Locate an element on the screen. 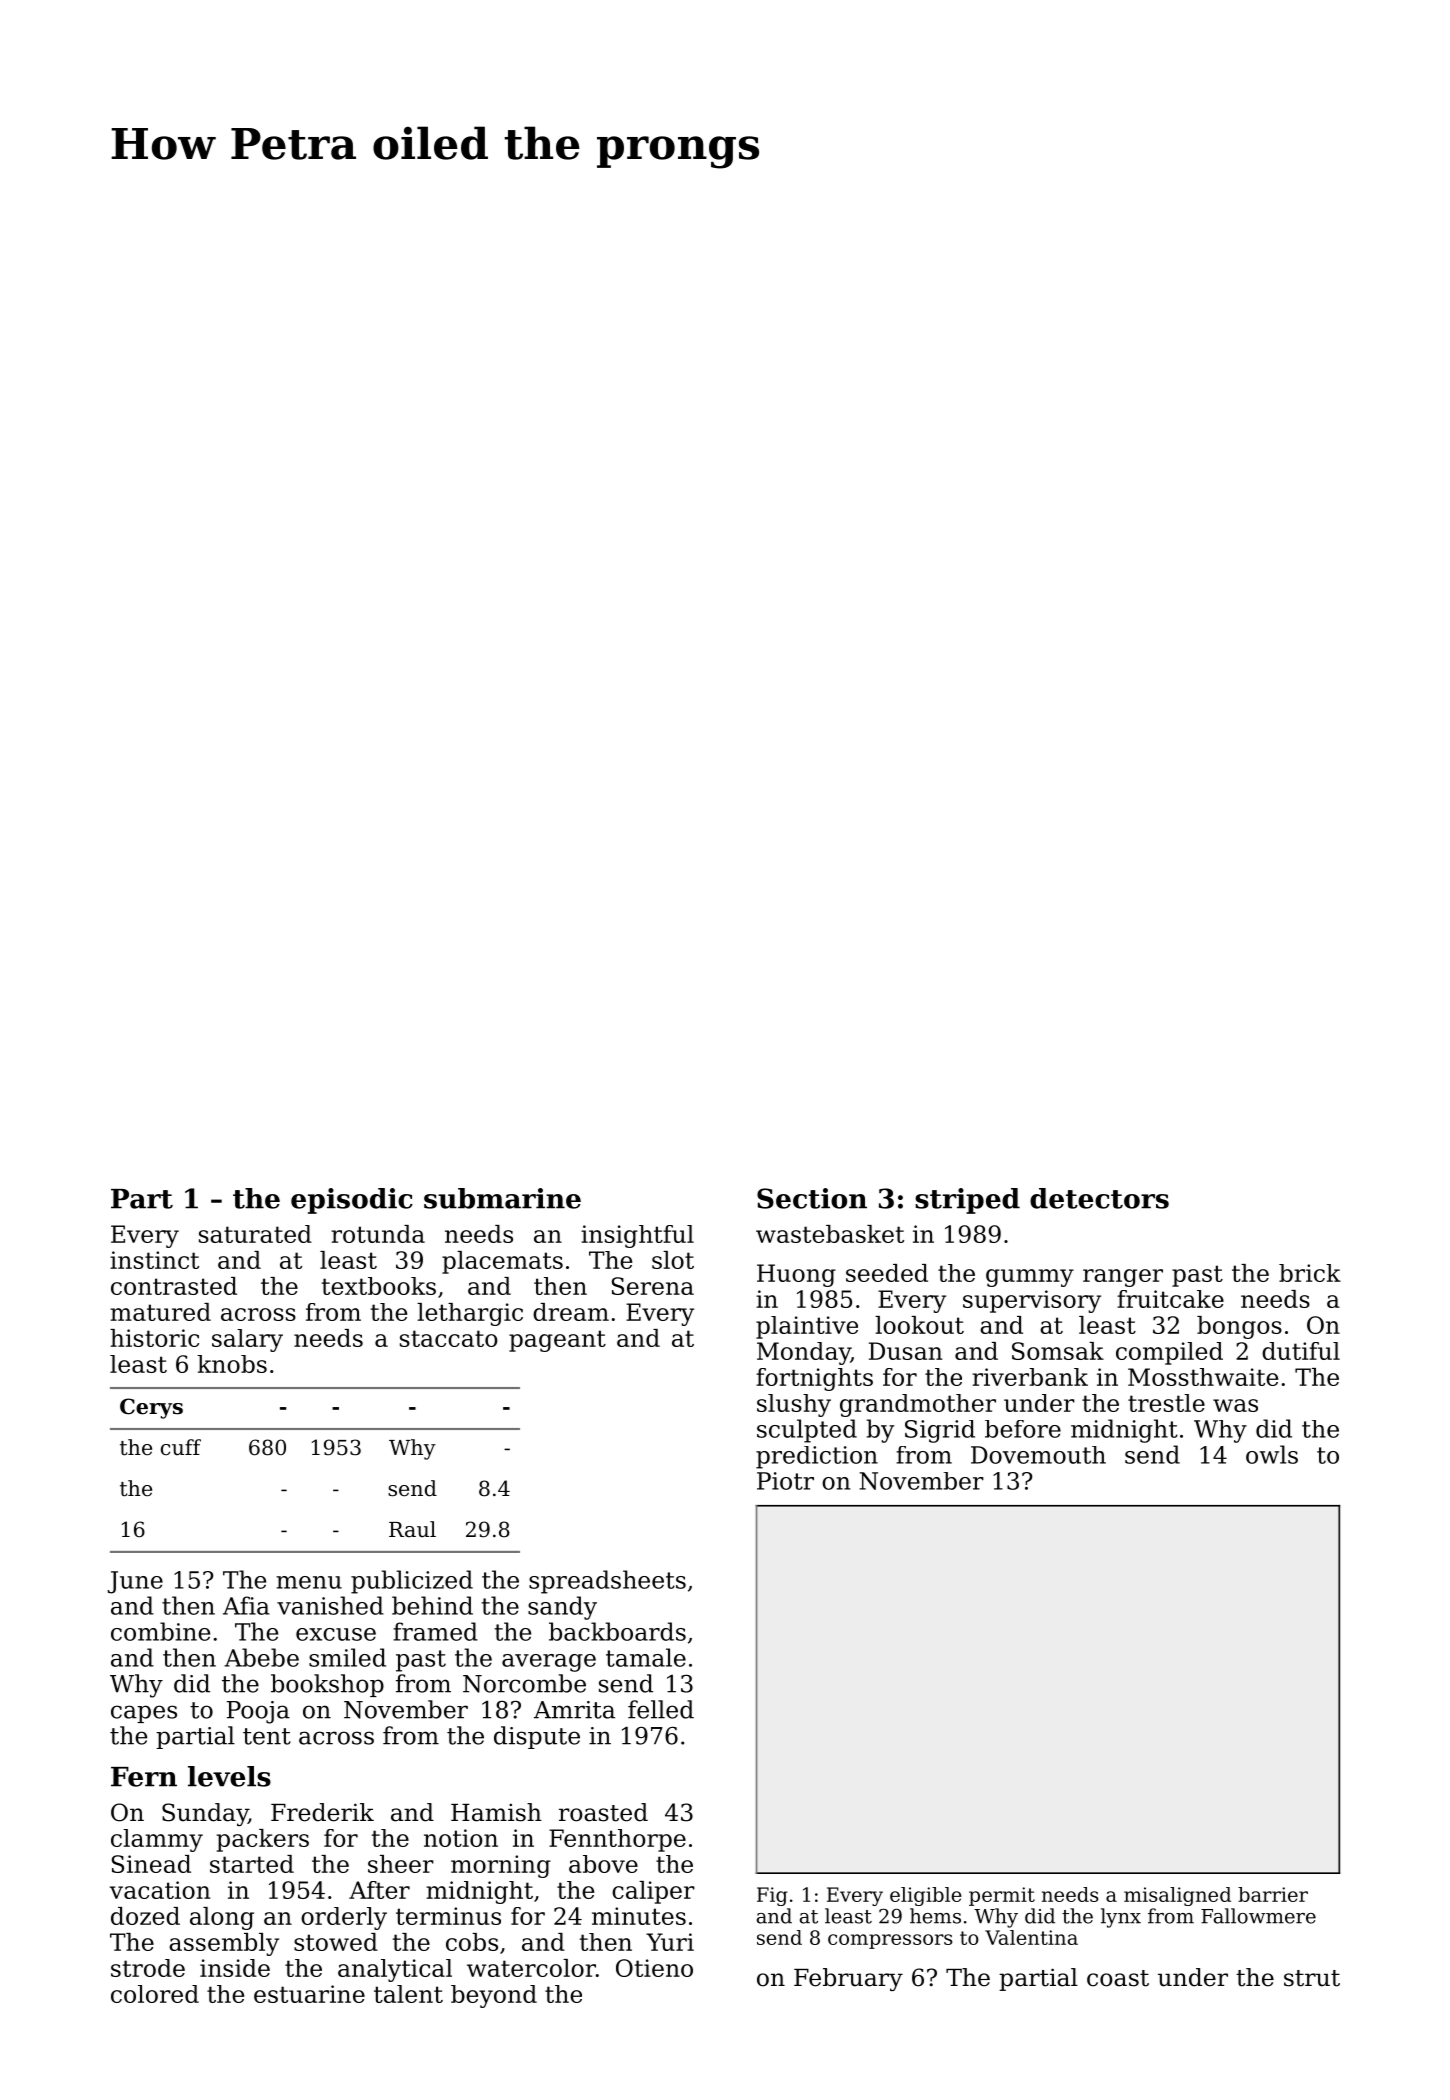  felled is located at coordinates (661, 1709).
